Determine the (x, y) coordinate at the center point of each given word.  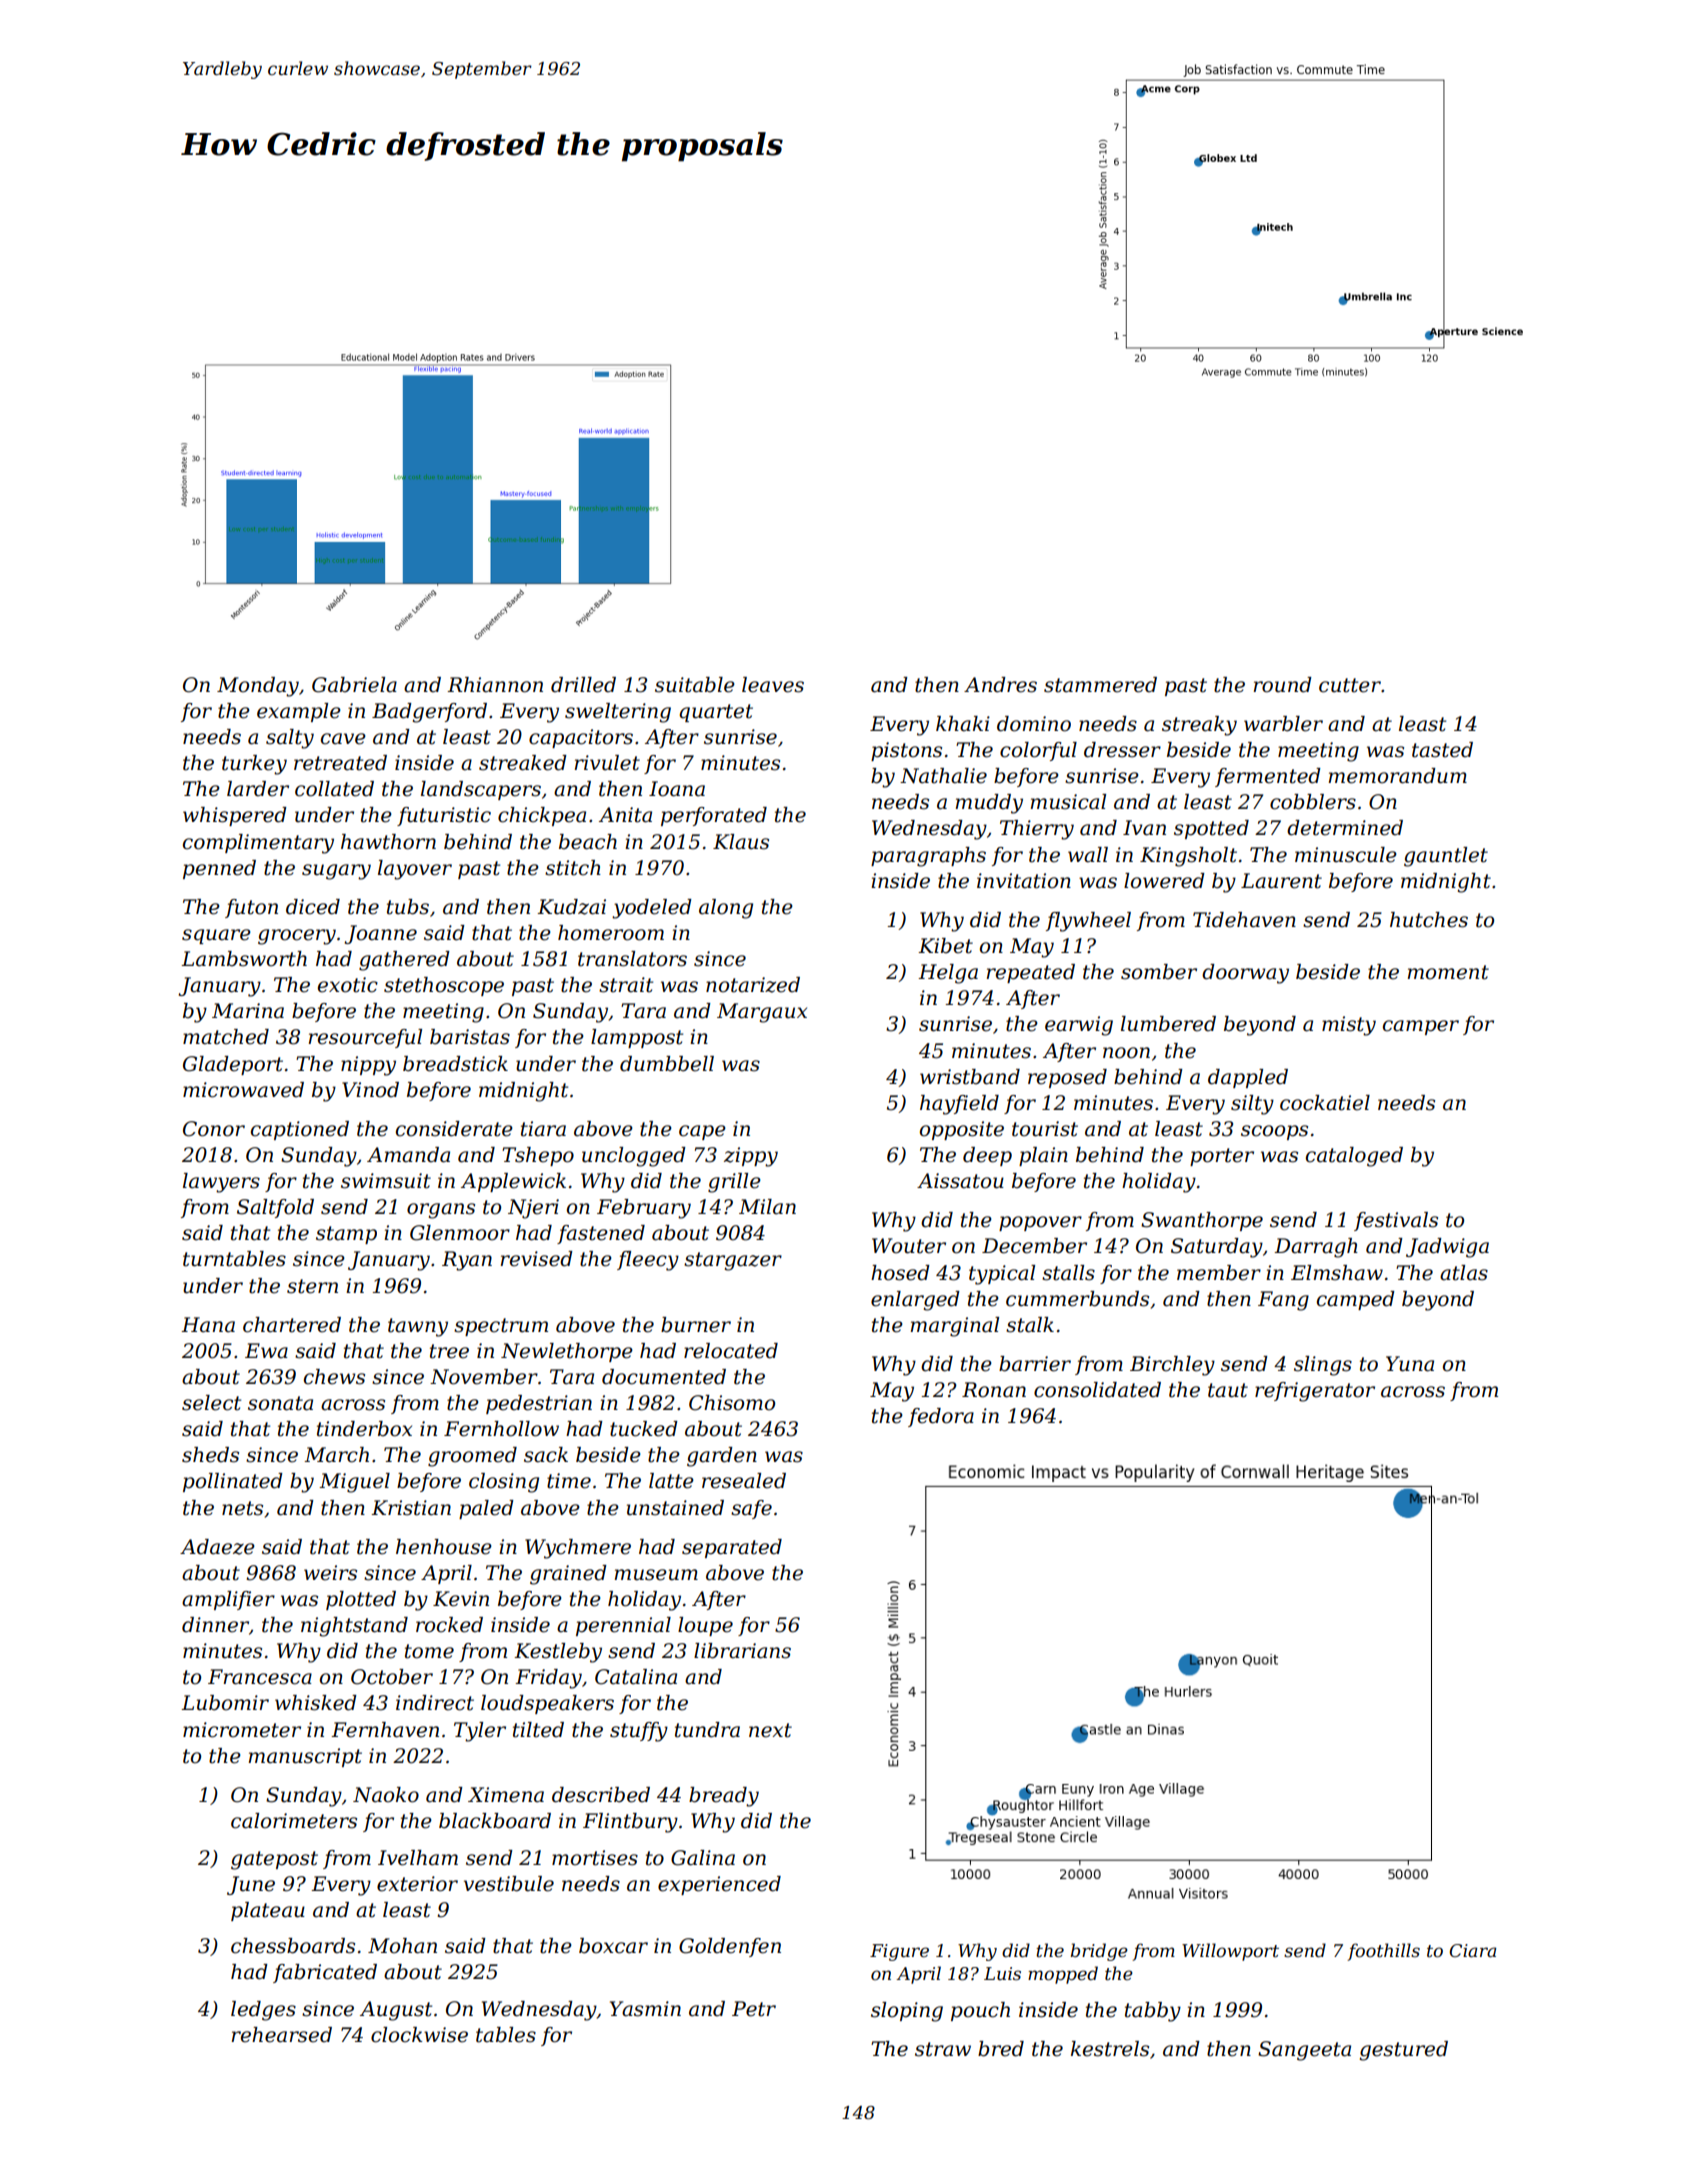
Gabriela (354, 685)
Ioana (677, 789)
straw (943, 2049)
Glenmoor (460, 1233)
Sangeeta (1304, 2051)
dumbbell (667, 1064)
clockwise (419, 2035)
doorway (1245, 974)
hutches (1429, 920)
